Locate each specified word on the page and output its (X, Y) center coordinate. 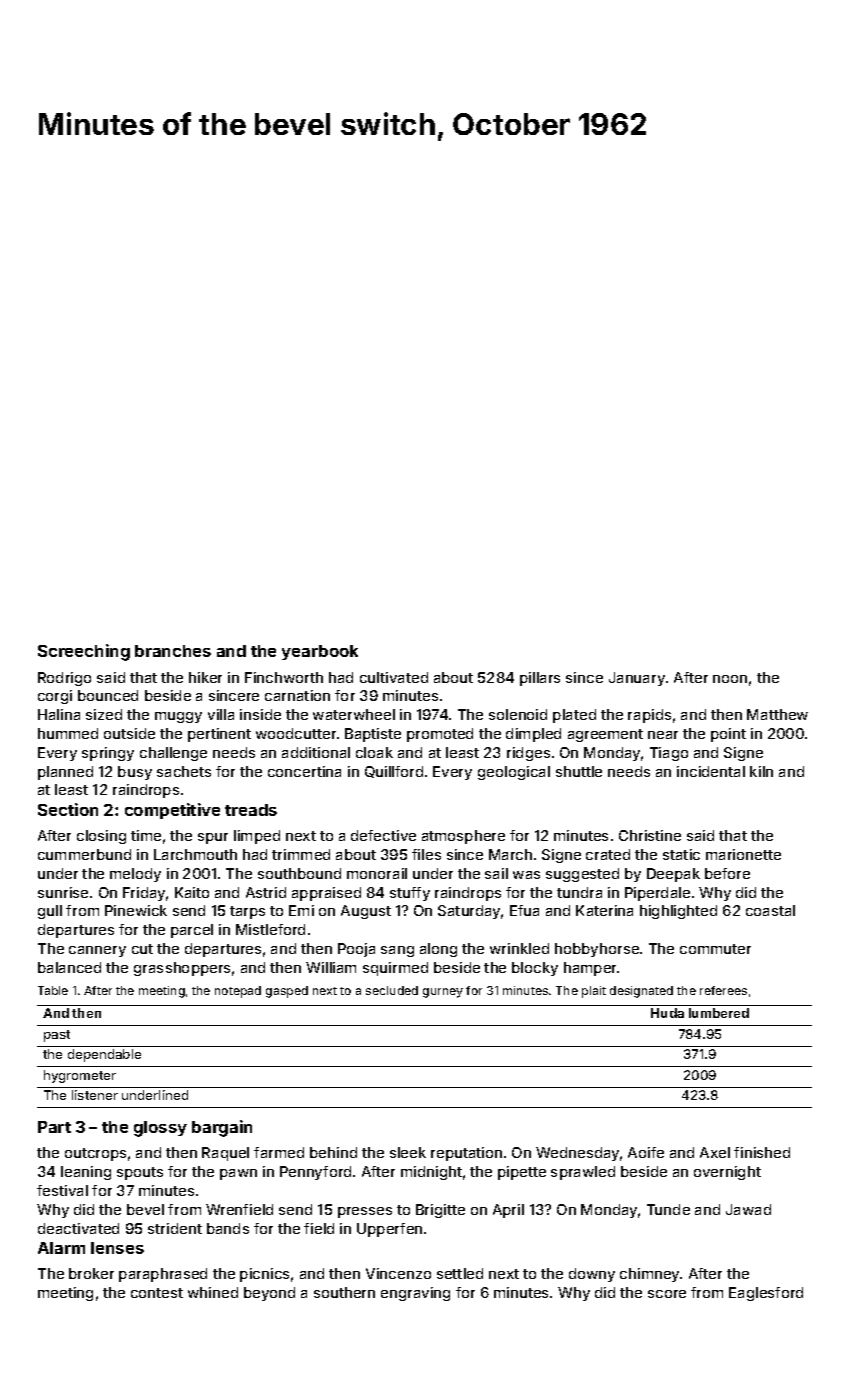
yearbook (320, 652)
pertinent (219, 735)
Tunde (668, 1209)
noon (730, 679)
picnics (264, 1275)
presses (365, 1212)
